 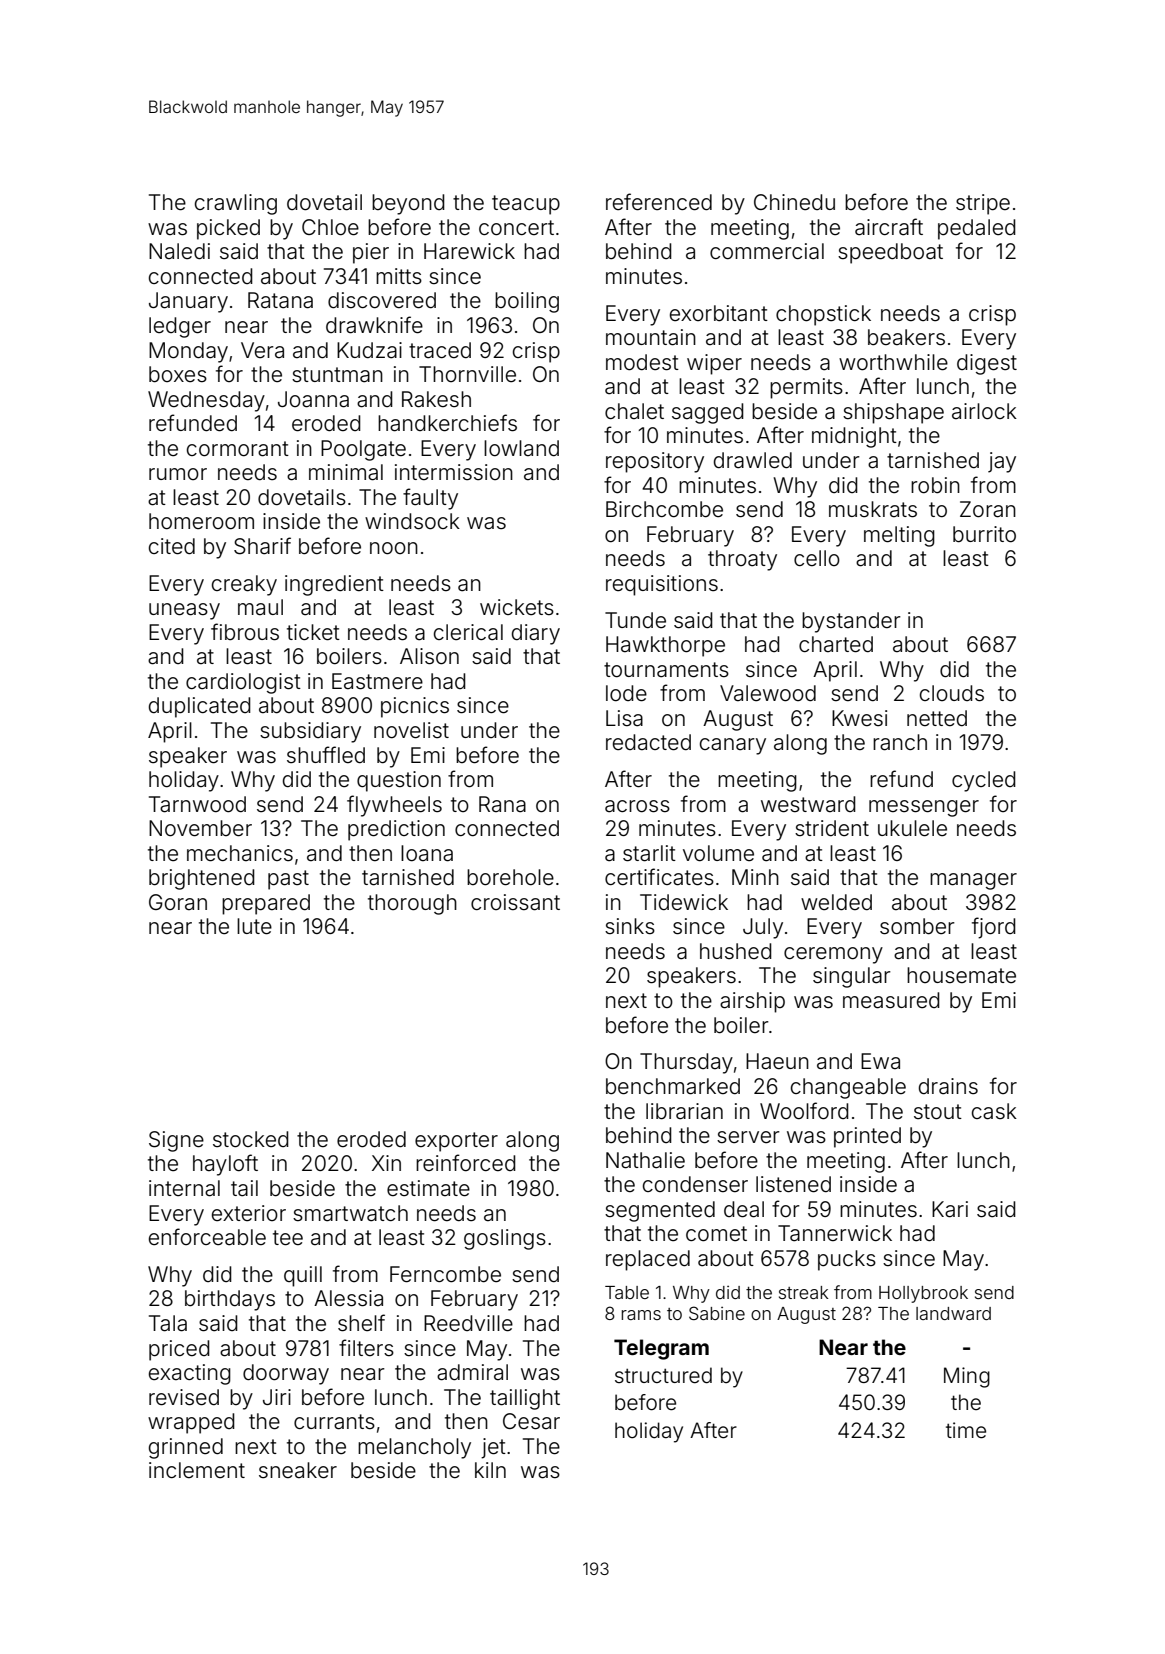 I want to click on Table, so click(x=627, y=1292).
